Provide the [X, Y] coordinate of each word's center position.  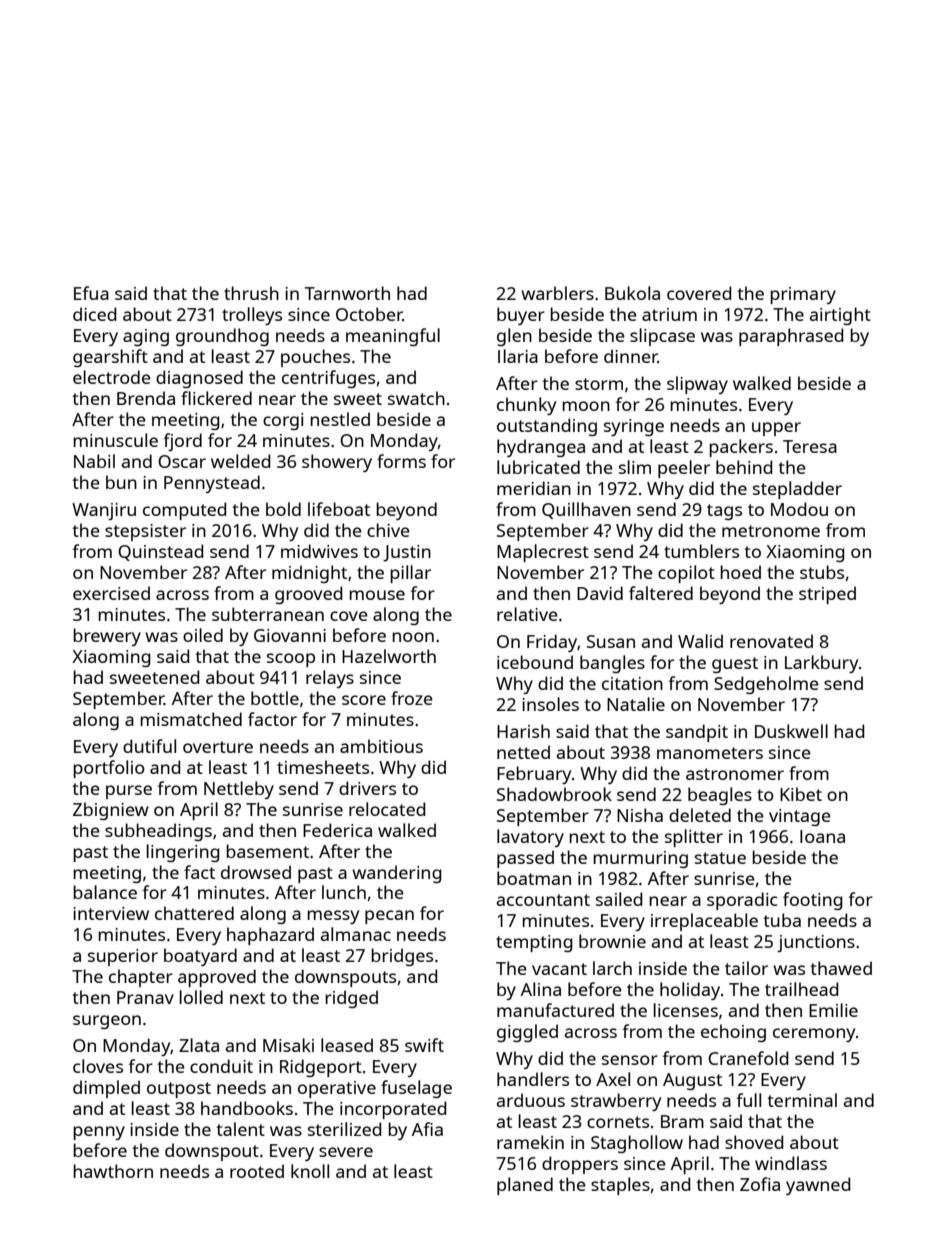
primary [803, 295]
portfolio [109, 769]
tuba [782, 920]
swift [424, 1045]
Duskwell [791, 731]
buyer [521, 316]
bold [283, 509]
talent [240, 1129]
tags [724, 512]
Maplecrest [543, 553]
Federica [337, 830]
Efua [91, 293]
